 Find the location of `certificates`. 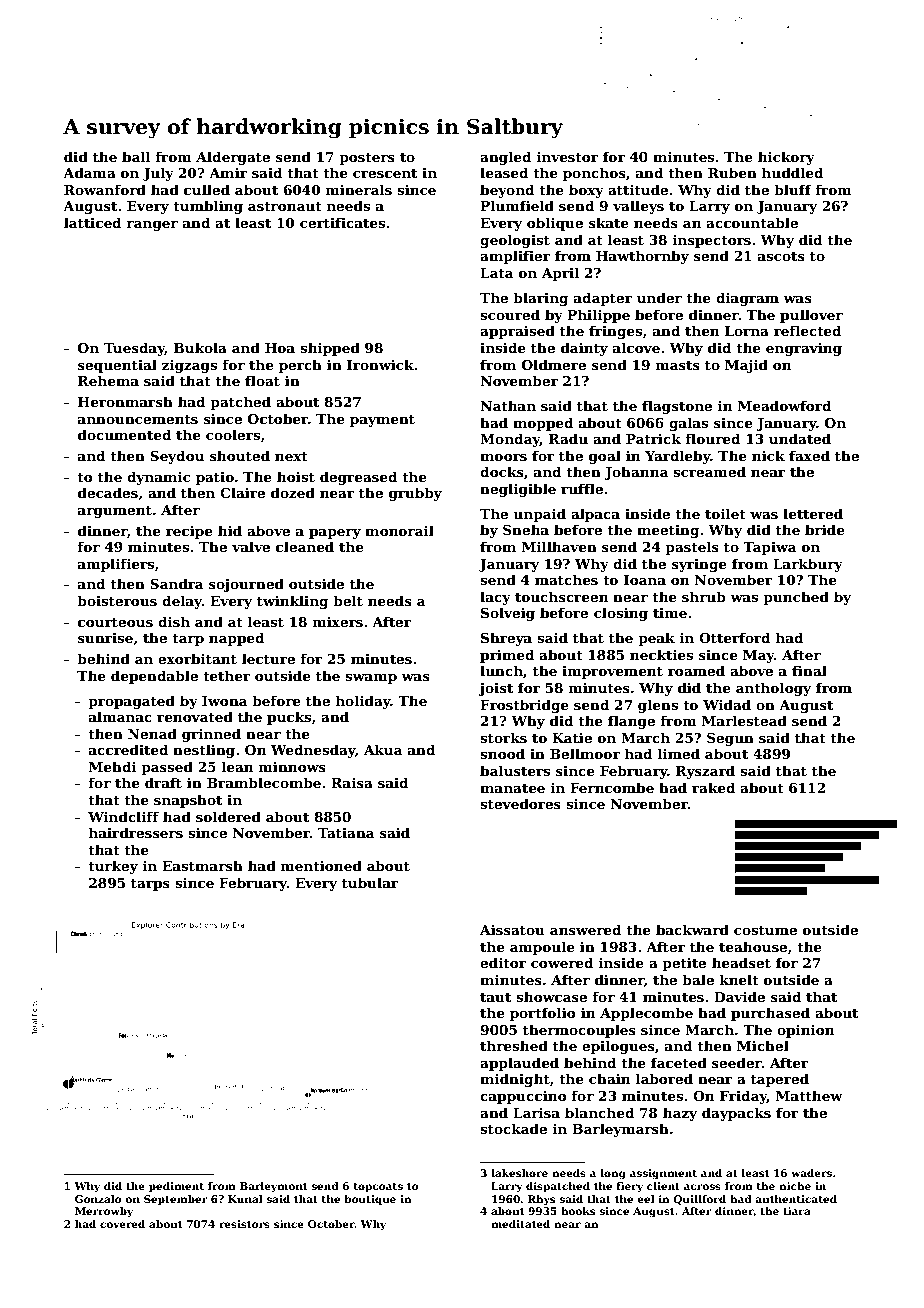

certificates is located at coordinates (342, 222).
